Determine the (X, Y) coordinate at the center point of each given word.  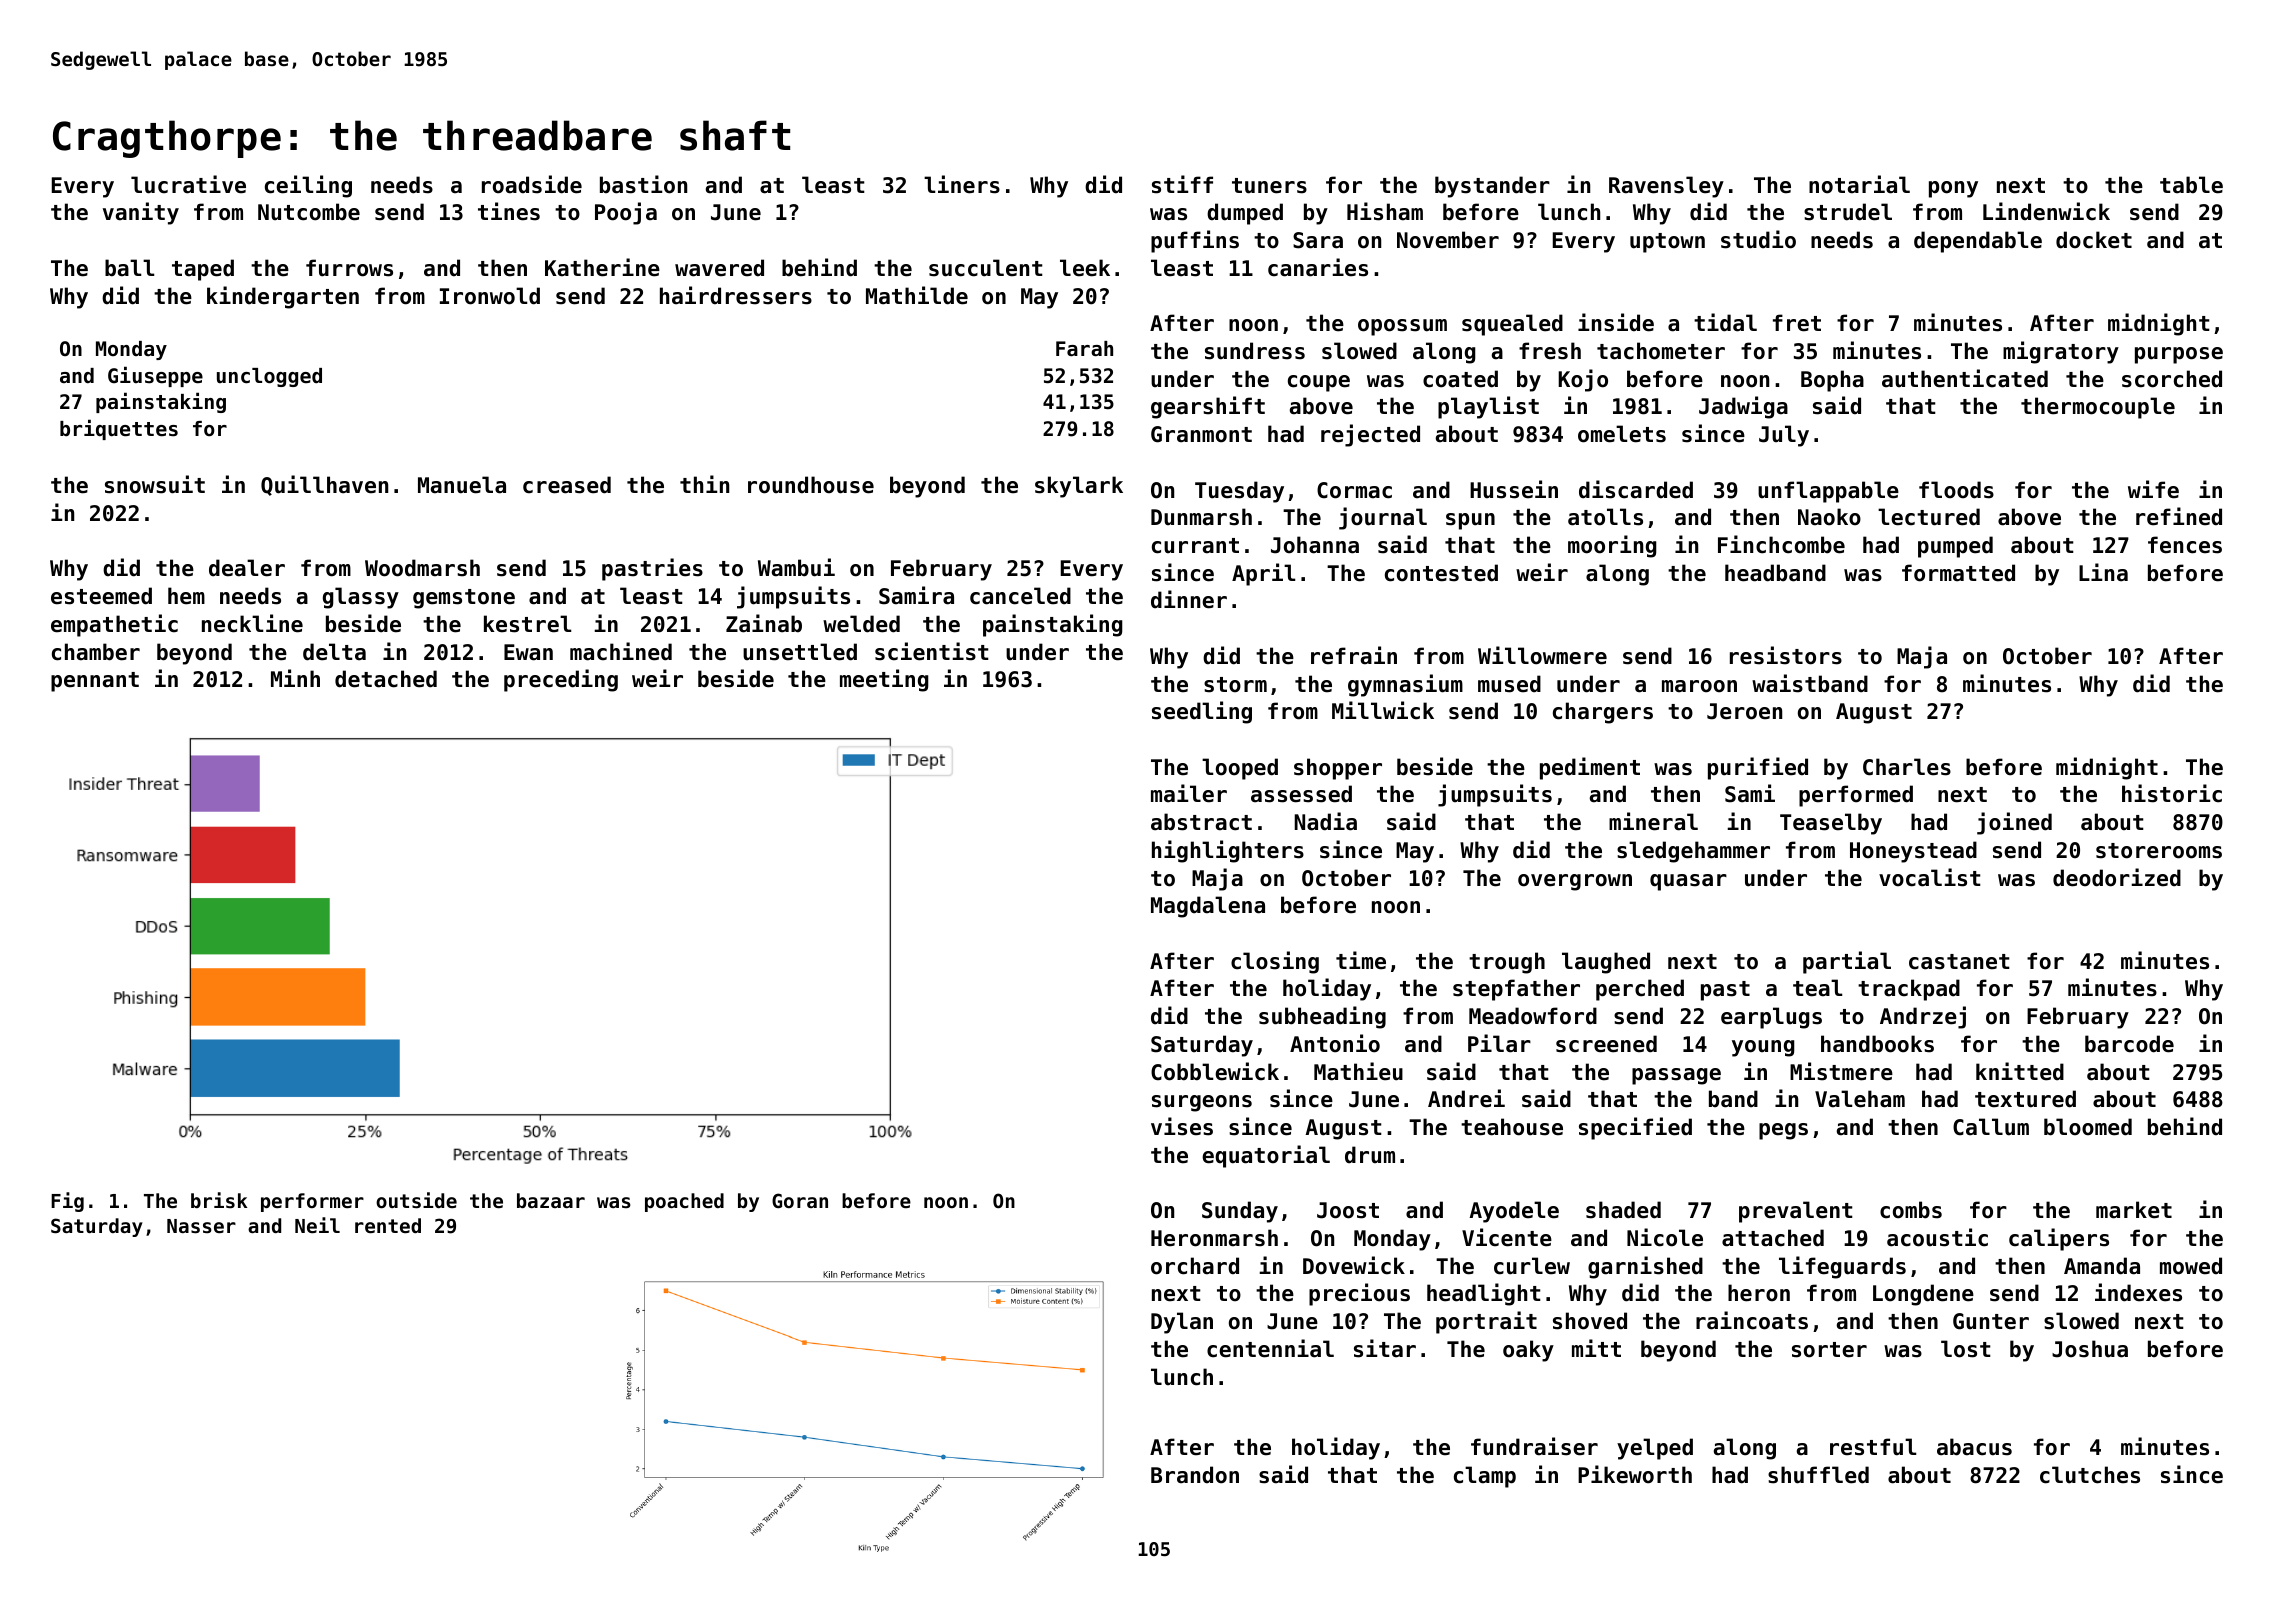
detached (386, 679)
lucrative (188, 184)
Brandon (1195, 1475)
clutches (2090, 1475)
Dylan (1182, 1323)
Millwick (1383, 710)
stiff (1182, 184)
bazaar (551, 1200)
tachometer (1661, 351)
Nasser (201, 1226)
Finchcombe (1781, 544)
